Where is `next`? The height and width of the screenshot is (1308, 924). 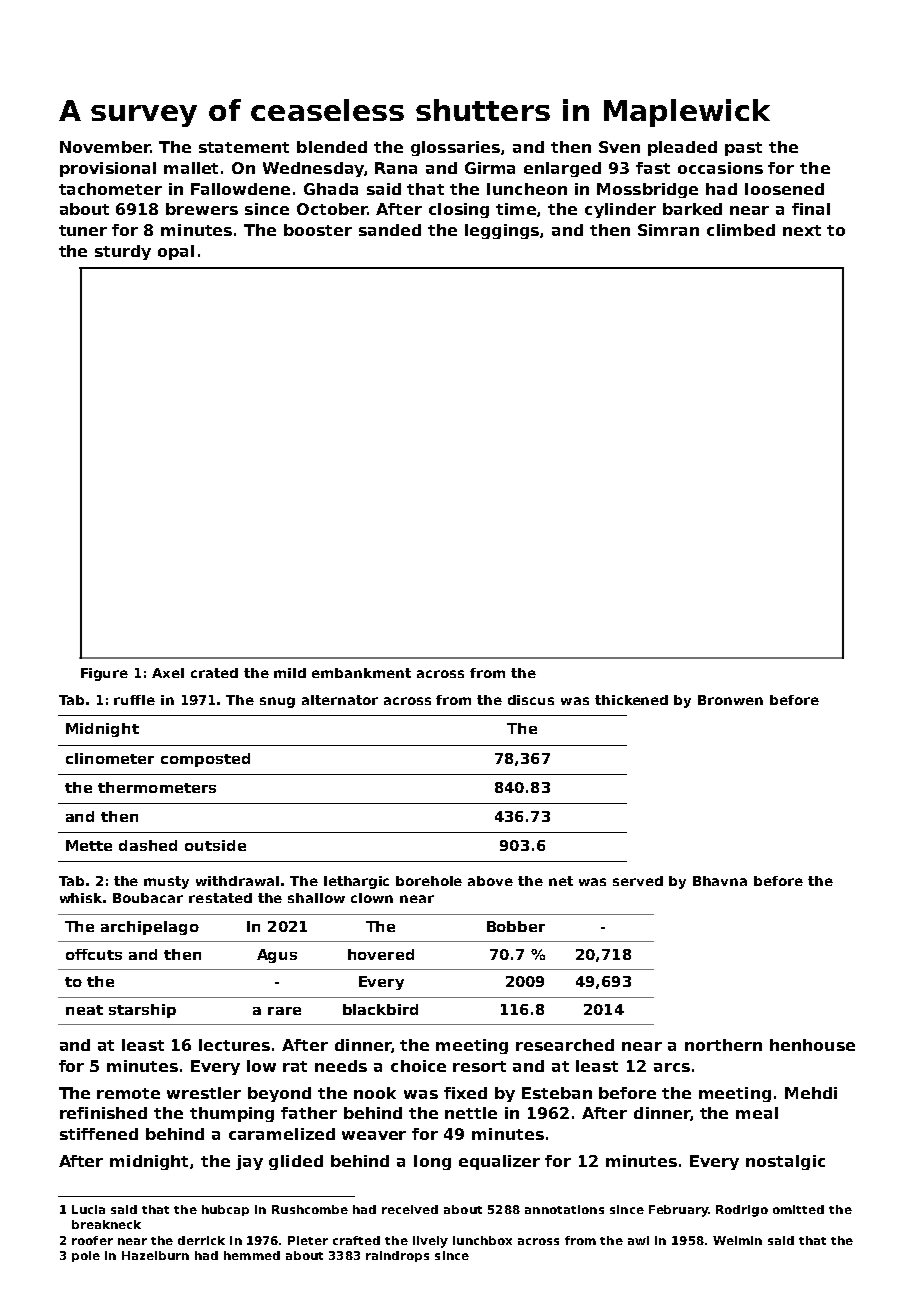
next is located at coordinates (802, 230).
